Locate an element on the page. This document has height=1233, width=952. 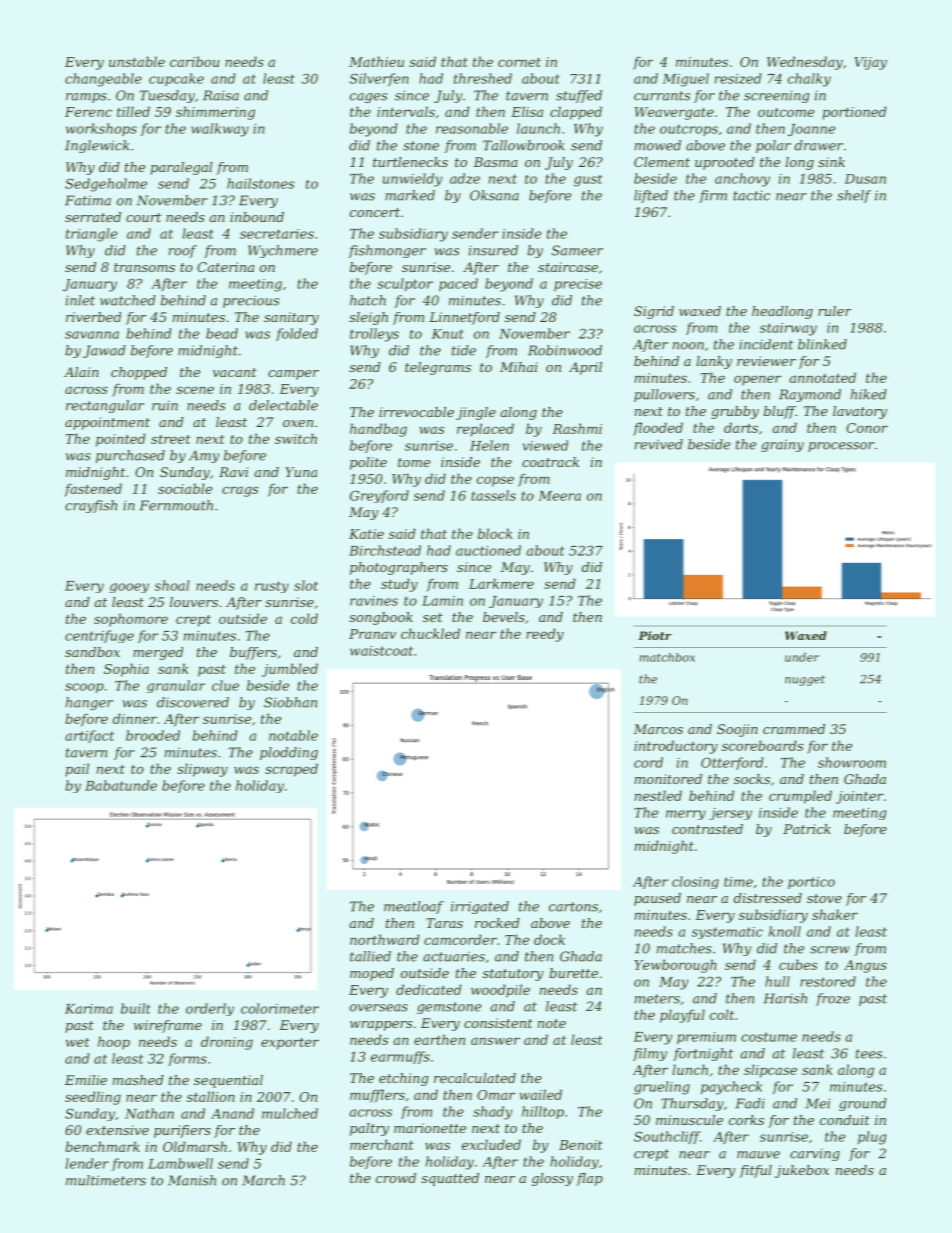
study is located at coordinates (399, 585).
